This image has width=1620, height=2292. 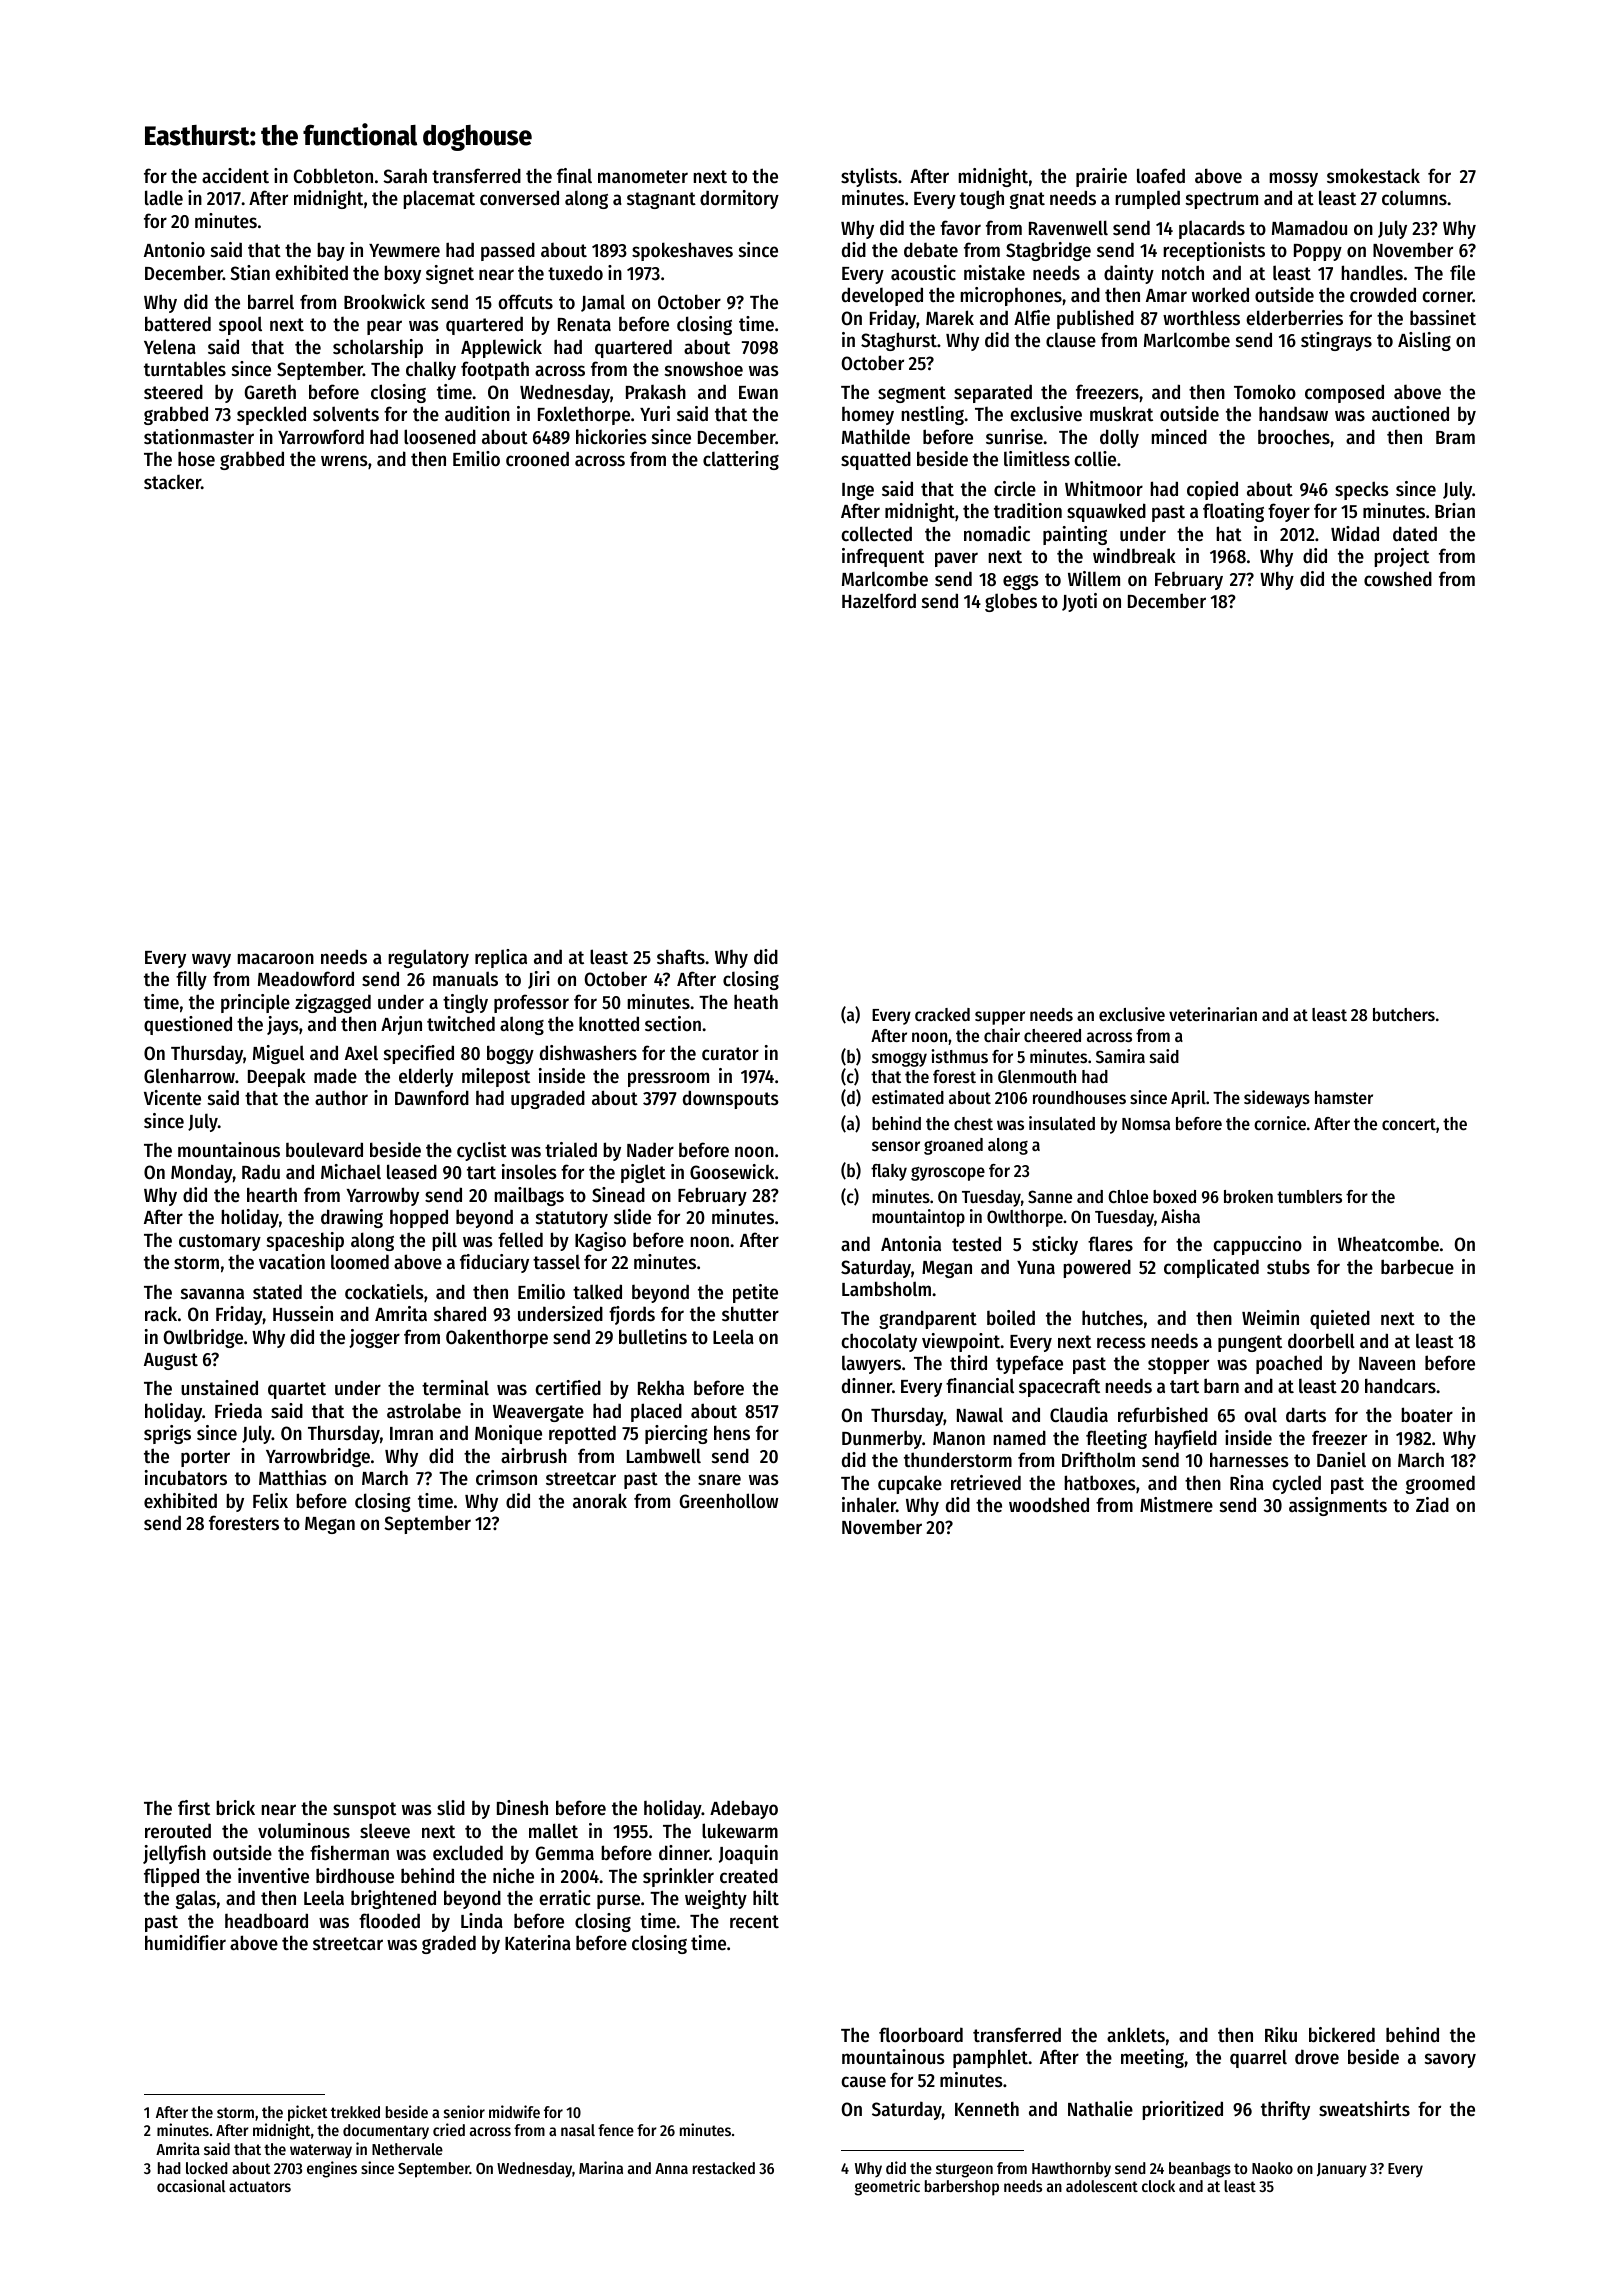 What do you see at coordinates (887, 2187) in the image?
I see `geometric` at bounding box center [887, 2187].
